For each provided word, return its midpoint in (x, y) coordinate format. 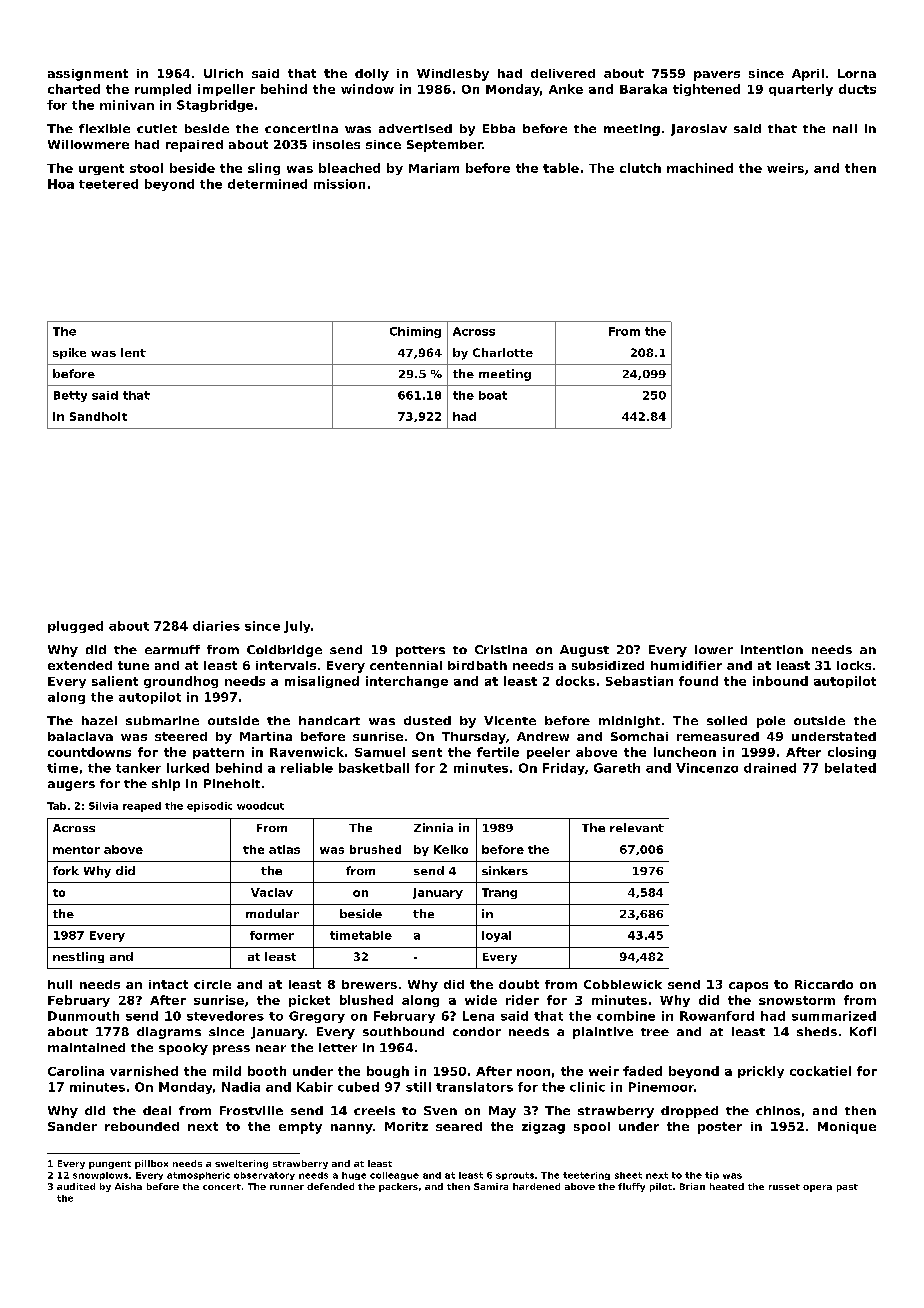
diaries (216, 626)
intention (772, 649)
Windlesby (453, 75)
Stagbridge (215, 106)
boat (493, 395)
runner (287, 1187)
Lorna (857, 73)
